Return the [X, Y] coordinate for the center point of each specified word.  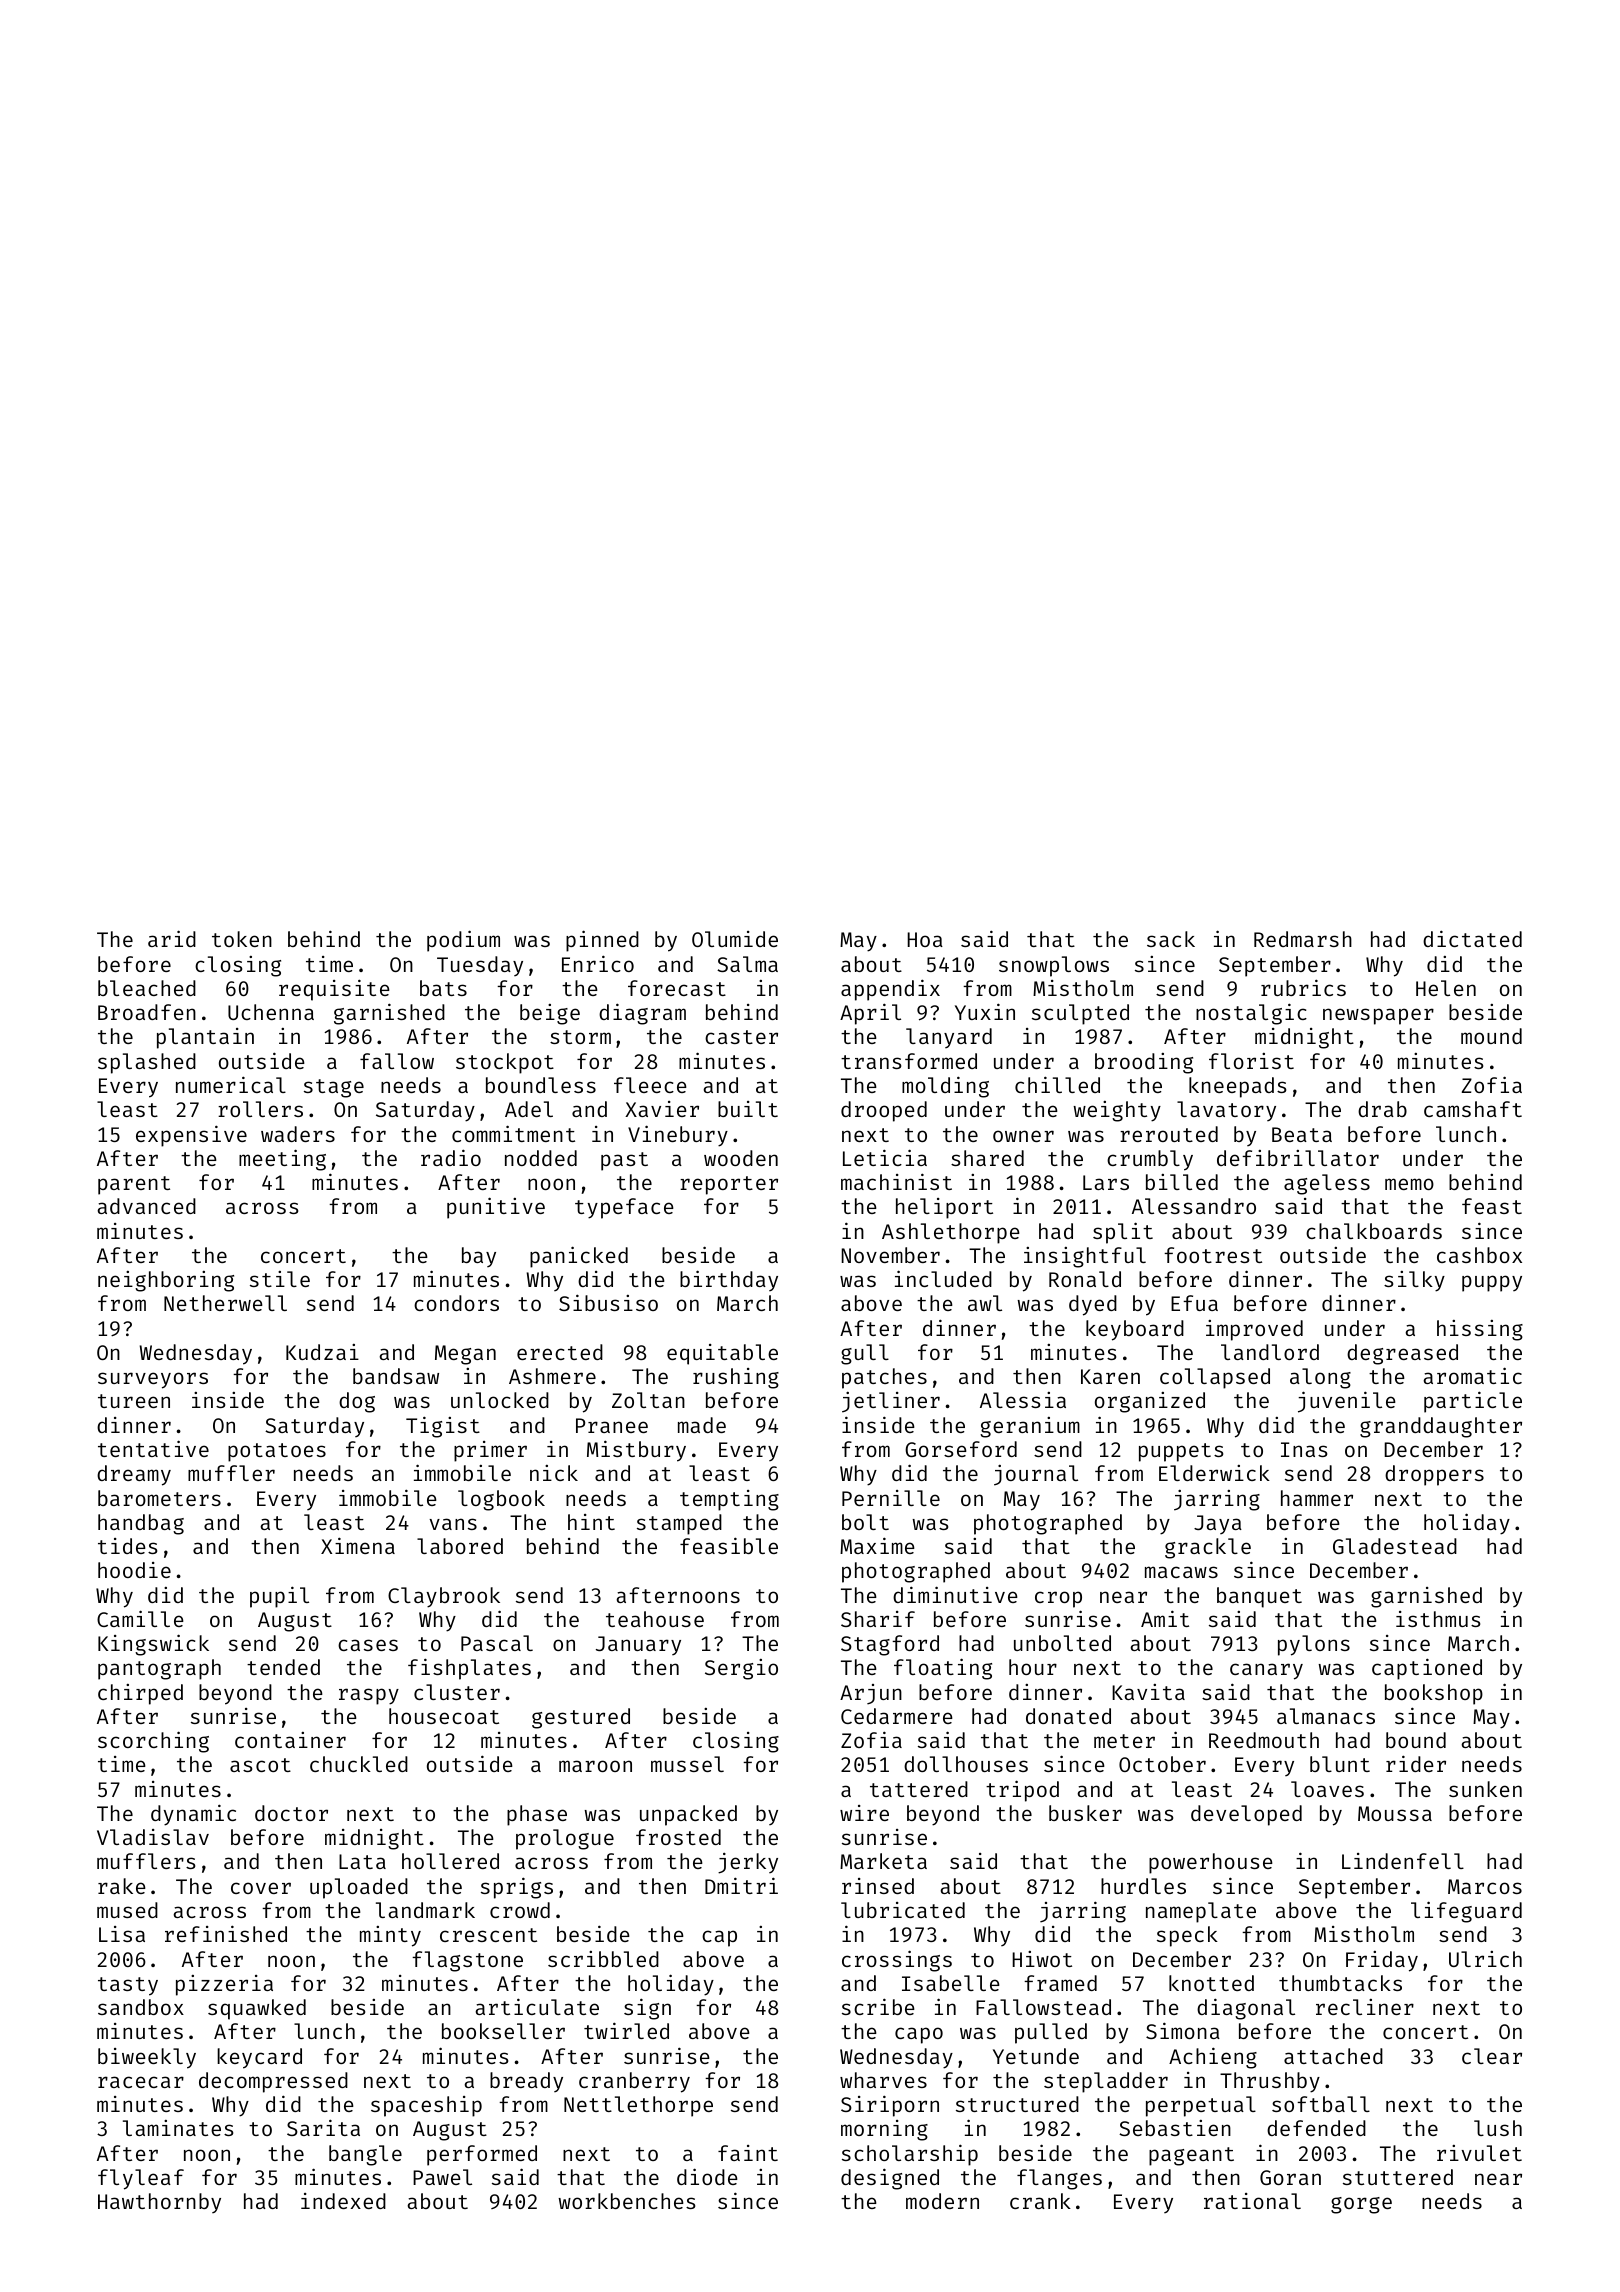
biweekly [147, 2058]
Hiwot [1042, 1959]
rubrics [1303, 987]
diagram [642, 1014]
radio [451, 1157]
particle [1473, 1402]
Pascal [497, 1643]
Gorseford [961, 1449]
